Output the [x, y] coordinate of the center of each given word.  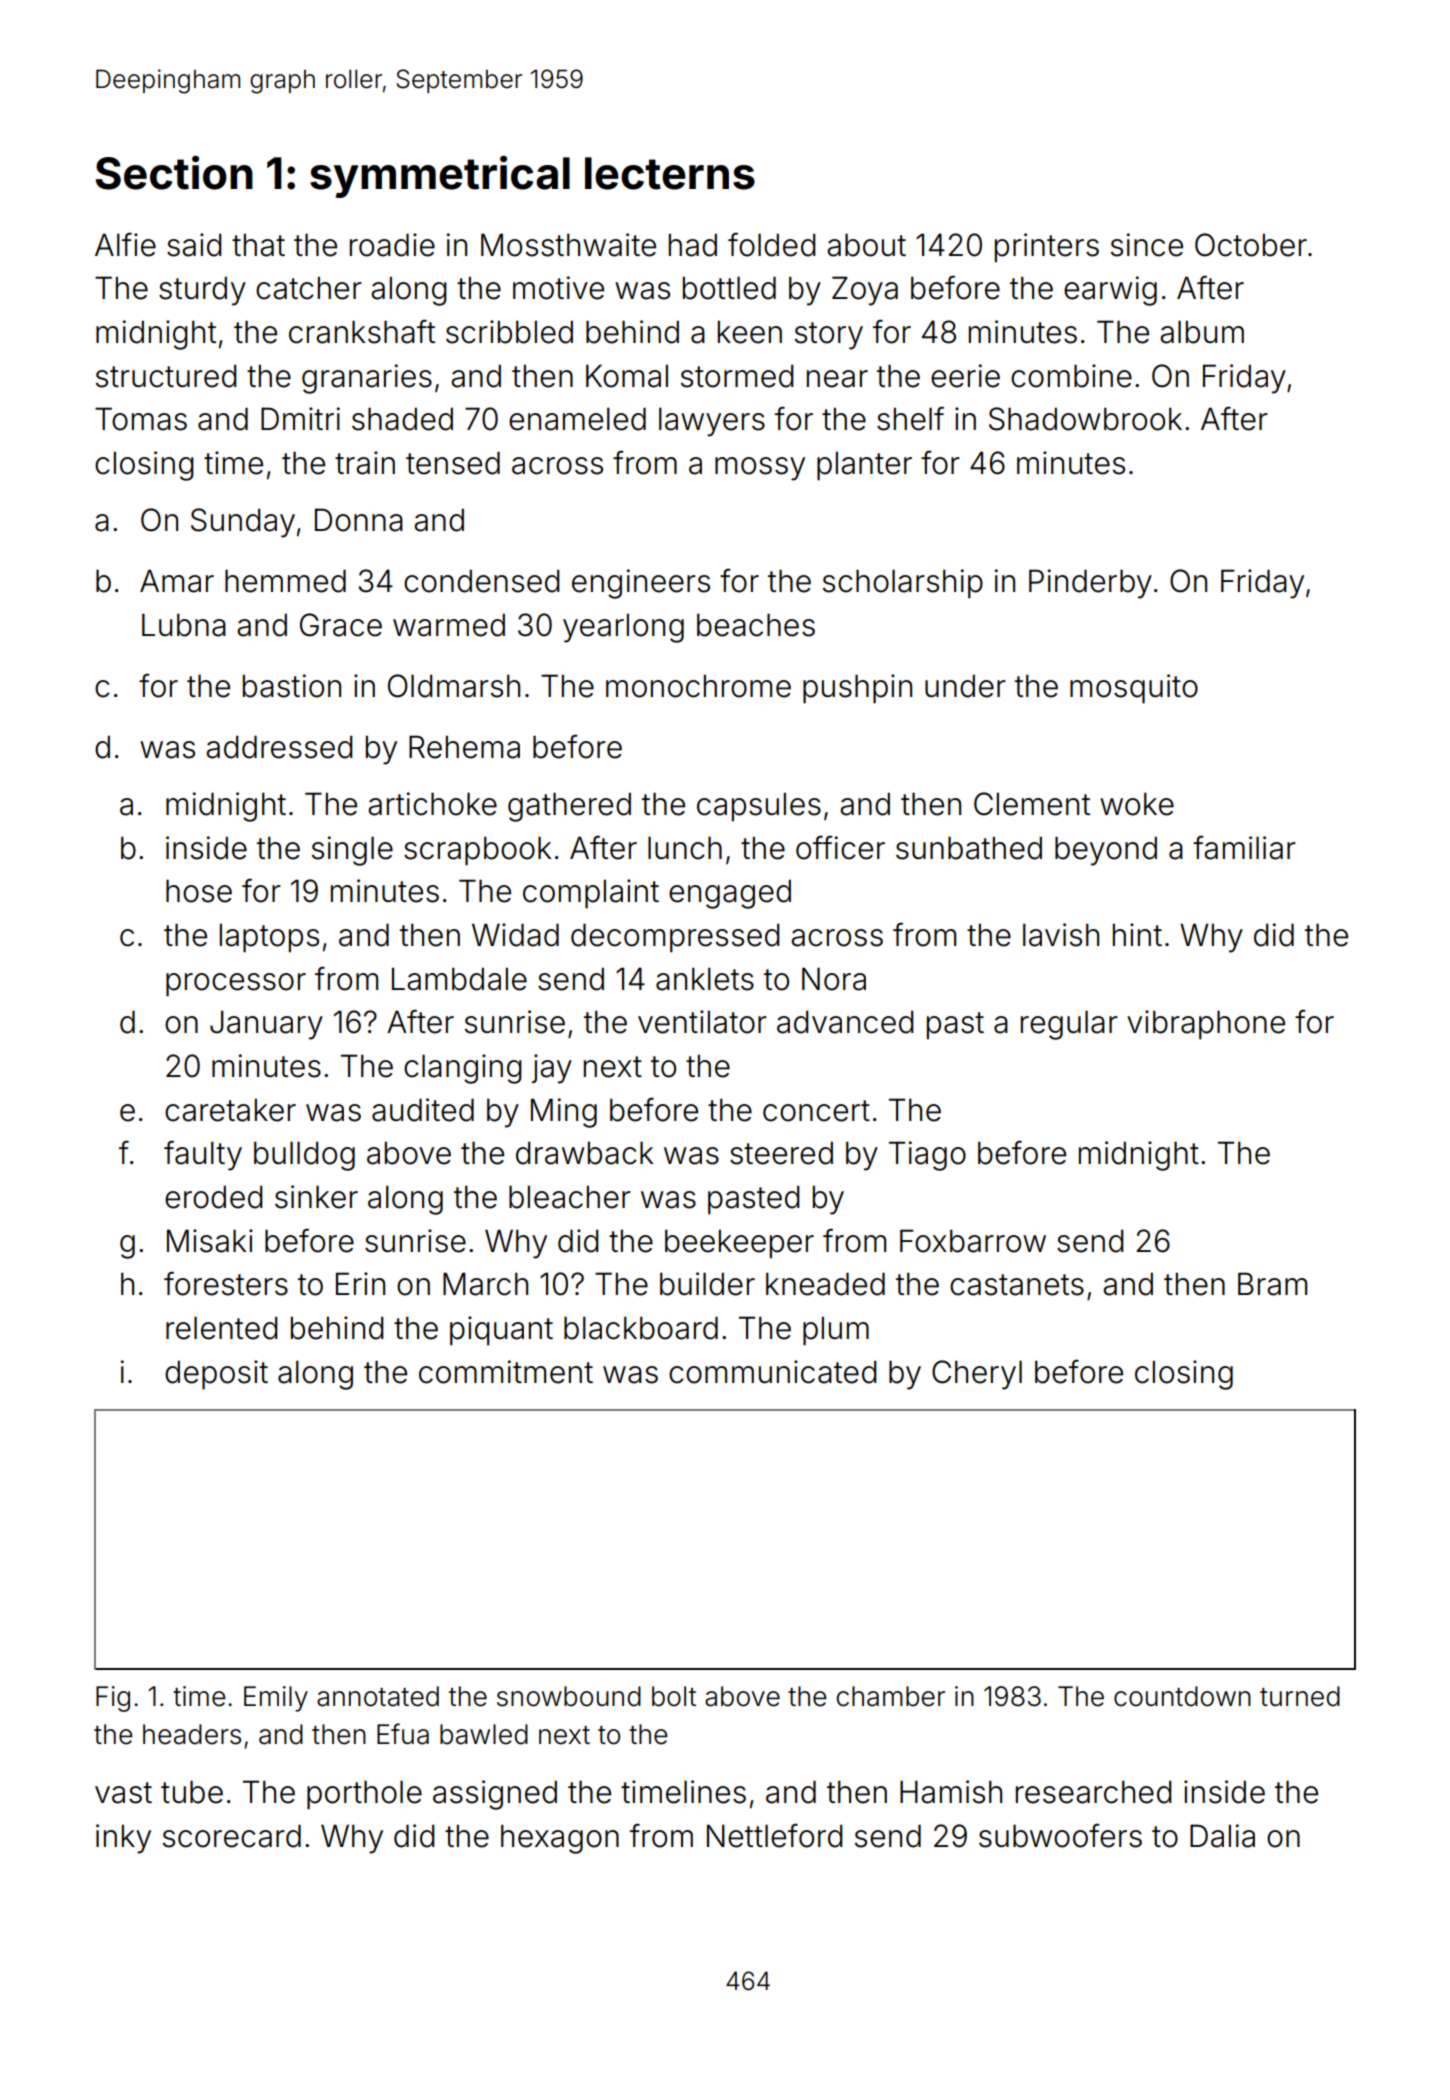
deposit [216, 1375]
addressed [279, 747]
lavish [1061, 935]
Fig [113, 1699]
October [1251, 245]
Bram [1272, 1284]
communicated [773, 1372]
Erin [360, 1283]
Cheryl [977, 1375]
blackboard [641, 1328]
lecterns [670, 173]
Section [174, 172]
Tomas [141, 419]
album [1202, 332]
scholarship [903, 584]
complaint [591, 894]
